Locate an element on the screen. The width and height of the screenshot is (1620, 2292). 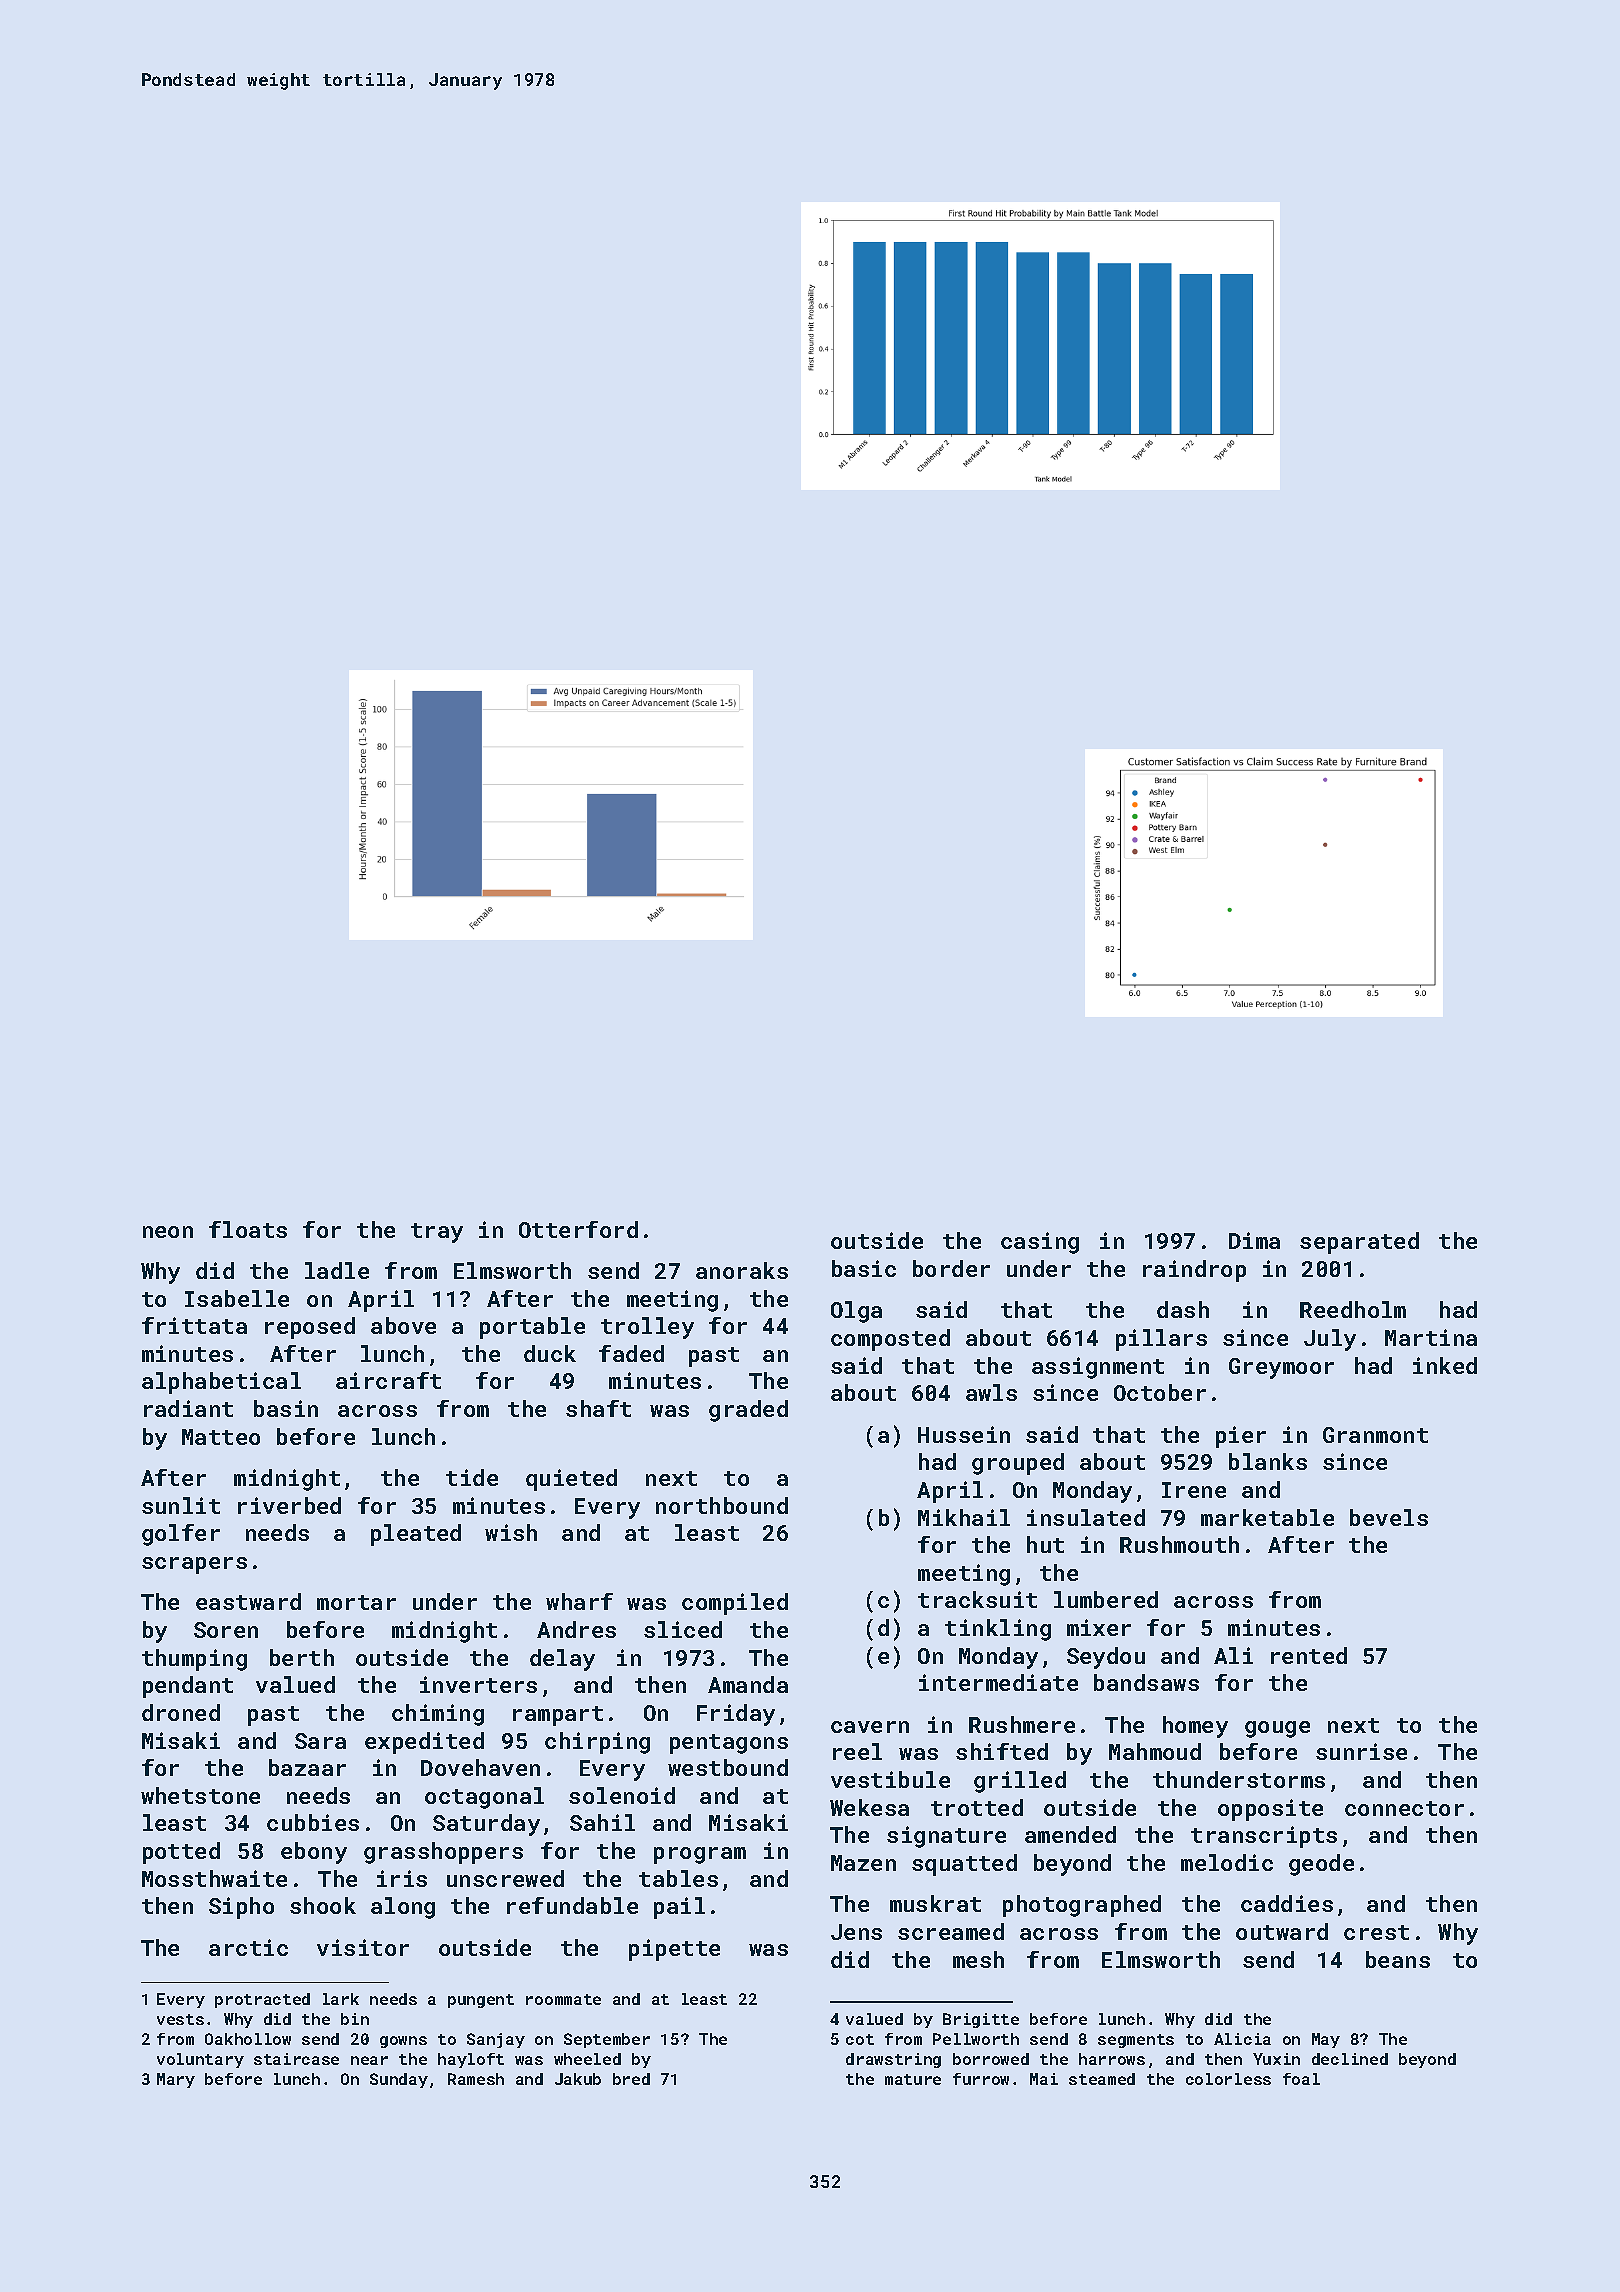
Rushmouth is located at coordinates (1179, 1544).
